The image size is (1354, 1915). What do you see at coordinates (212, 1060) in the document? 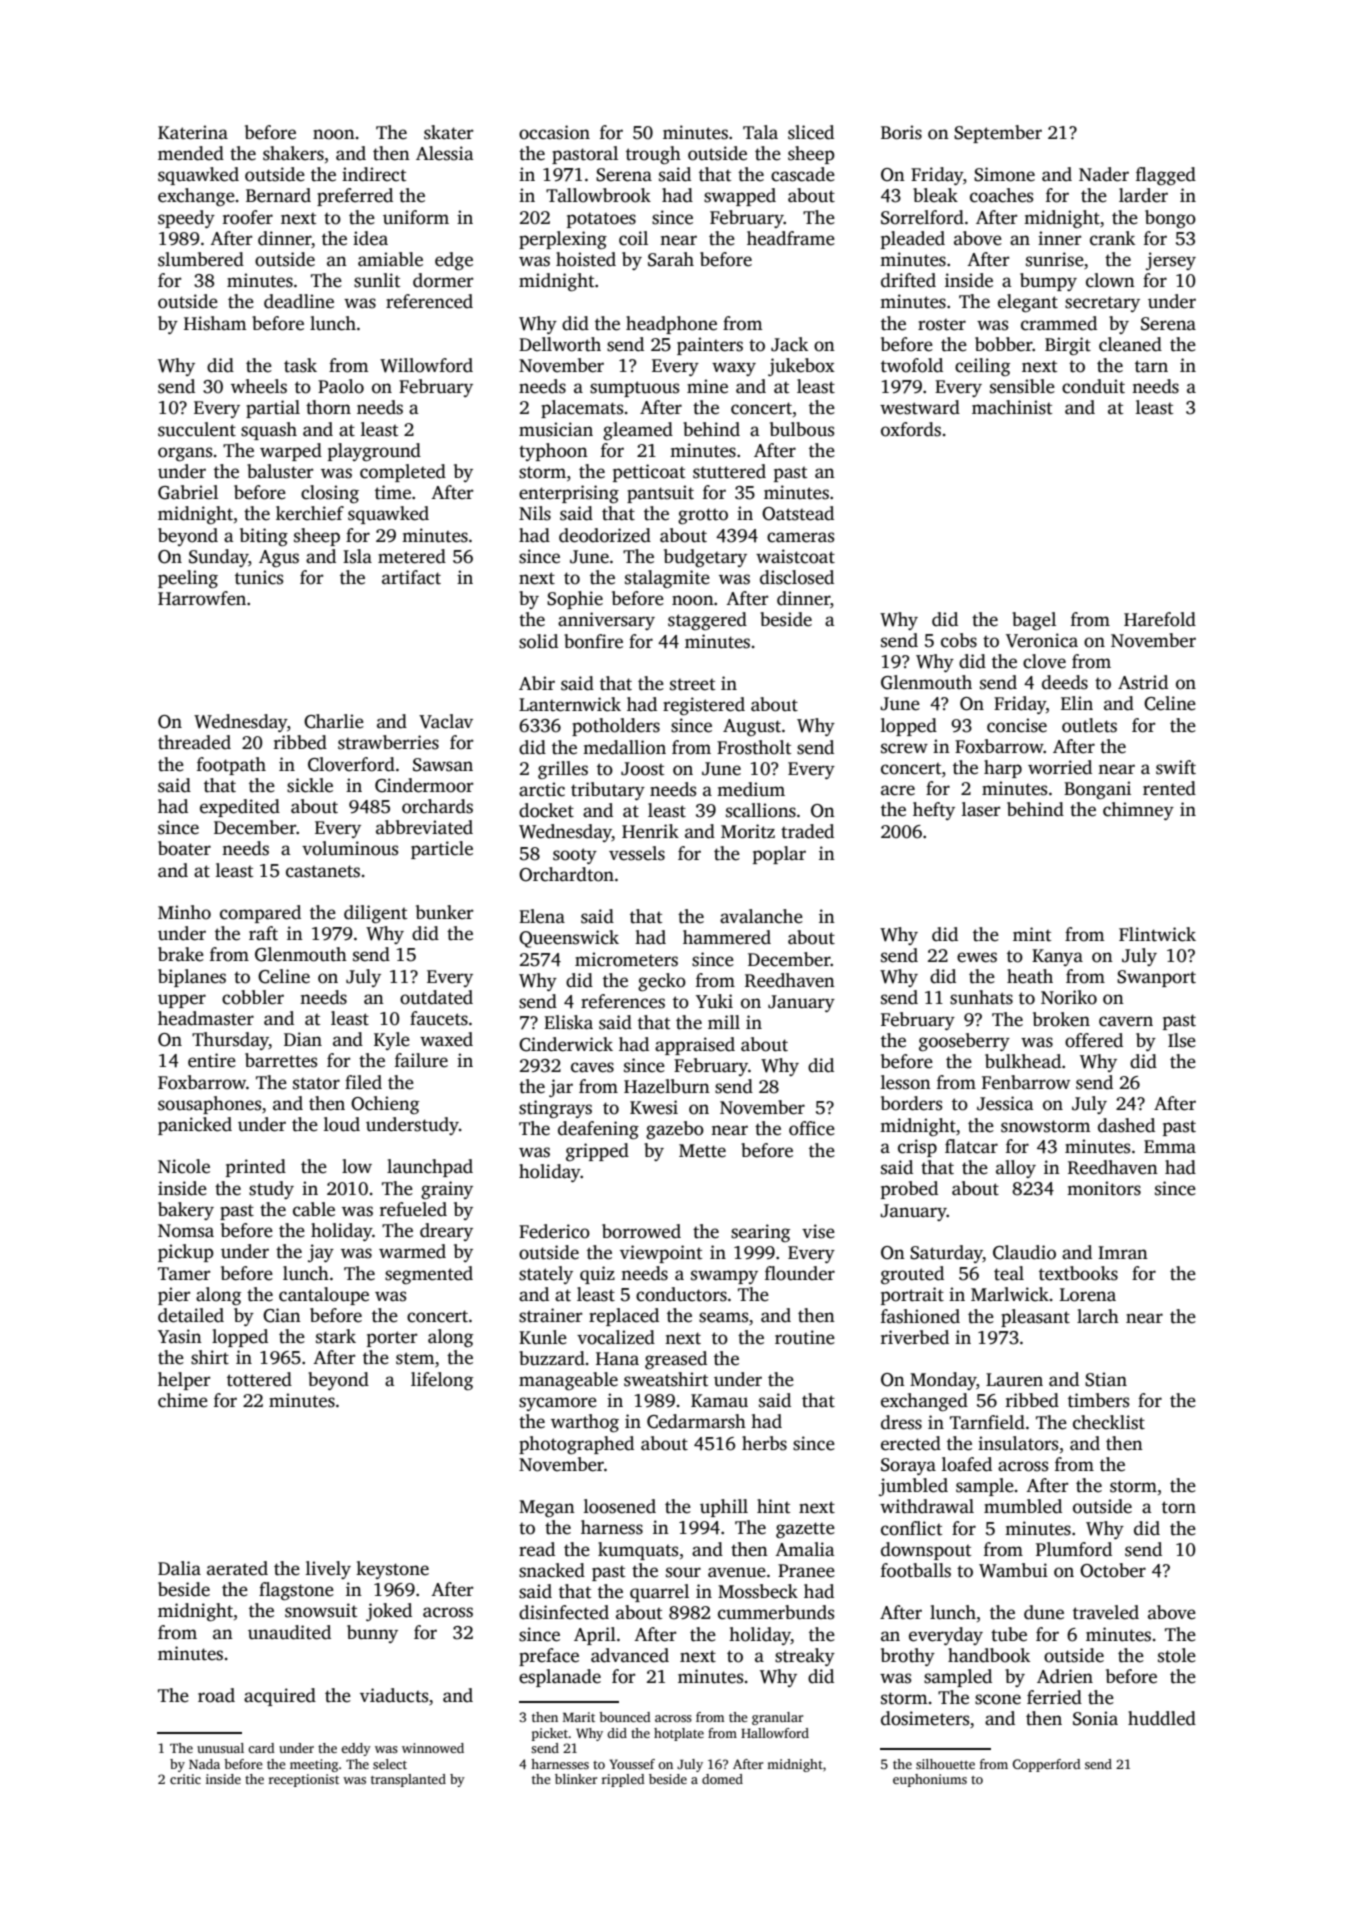
I see `entire` at bounding box center [212, 1060].
